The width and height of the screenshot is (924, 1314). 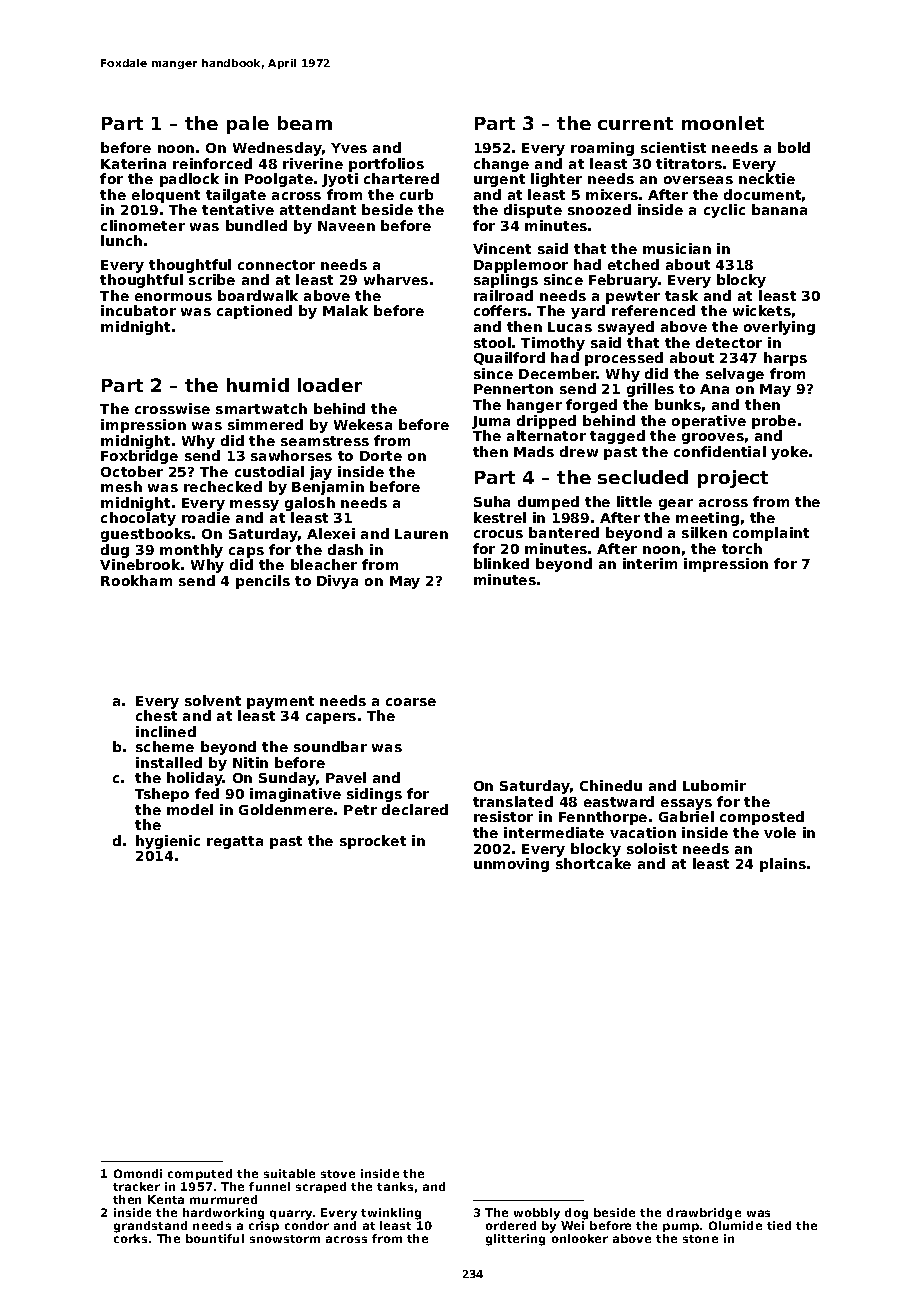 What do you see at coordinates (121, 240) in the screenshot?
I see `lunch` at bounding box center [121, 240].
